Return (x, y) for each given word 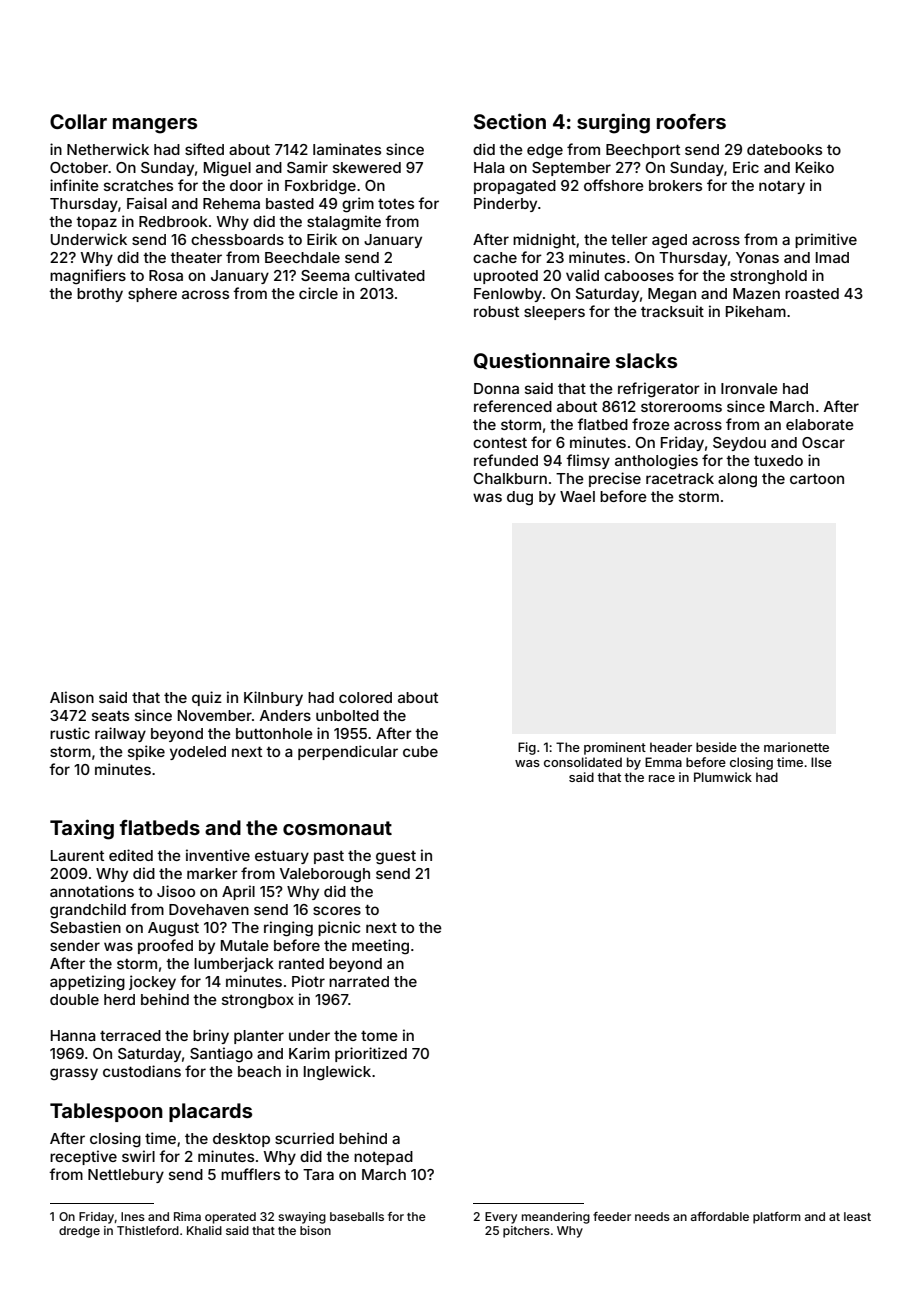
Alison (72, 697)
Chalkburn (510, 478)
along (737, 480)
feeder (612, 1216)
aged (669, 241)
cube (420, 751)
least (857, 1216)
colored (365, 697)
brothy (100, 295)
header (671, 747)
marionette (796, 747)
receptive (83, 1157)
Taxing (82, 829)
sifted (204, 149)
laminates (347, 149)
